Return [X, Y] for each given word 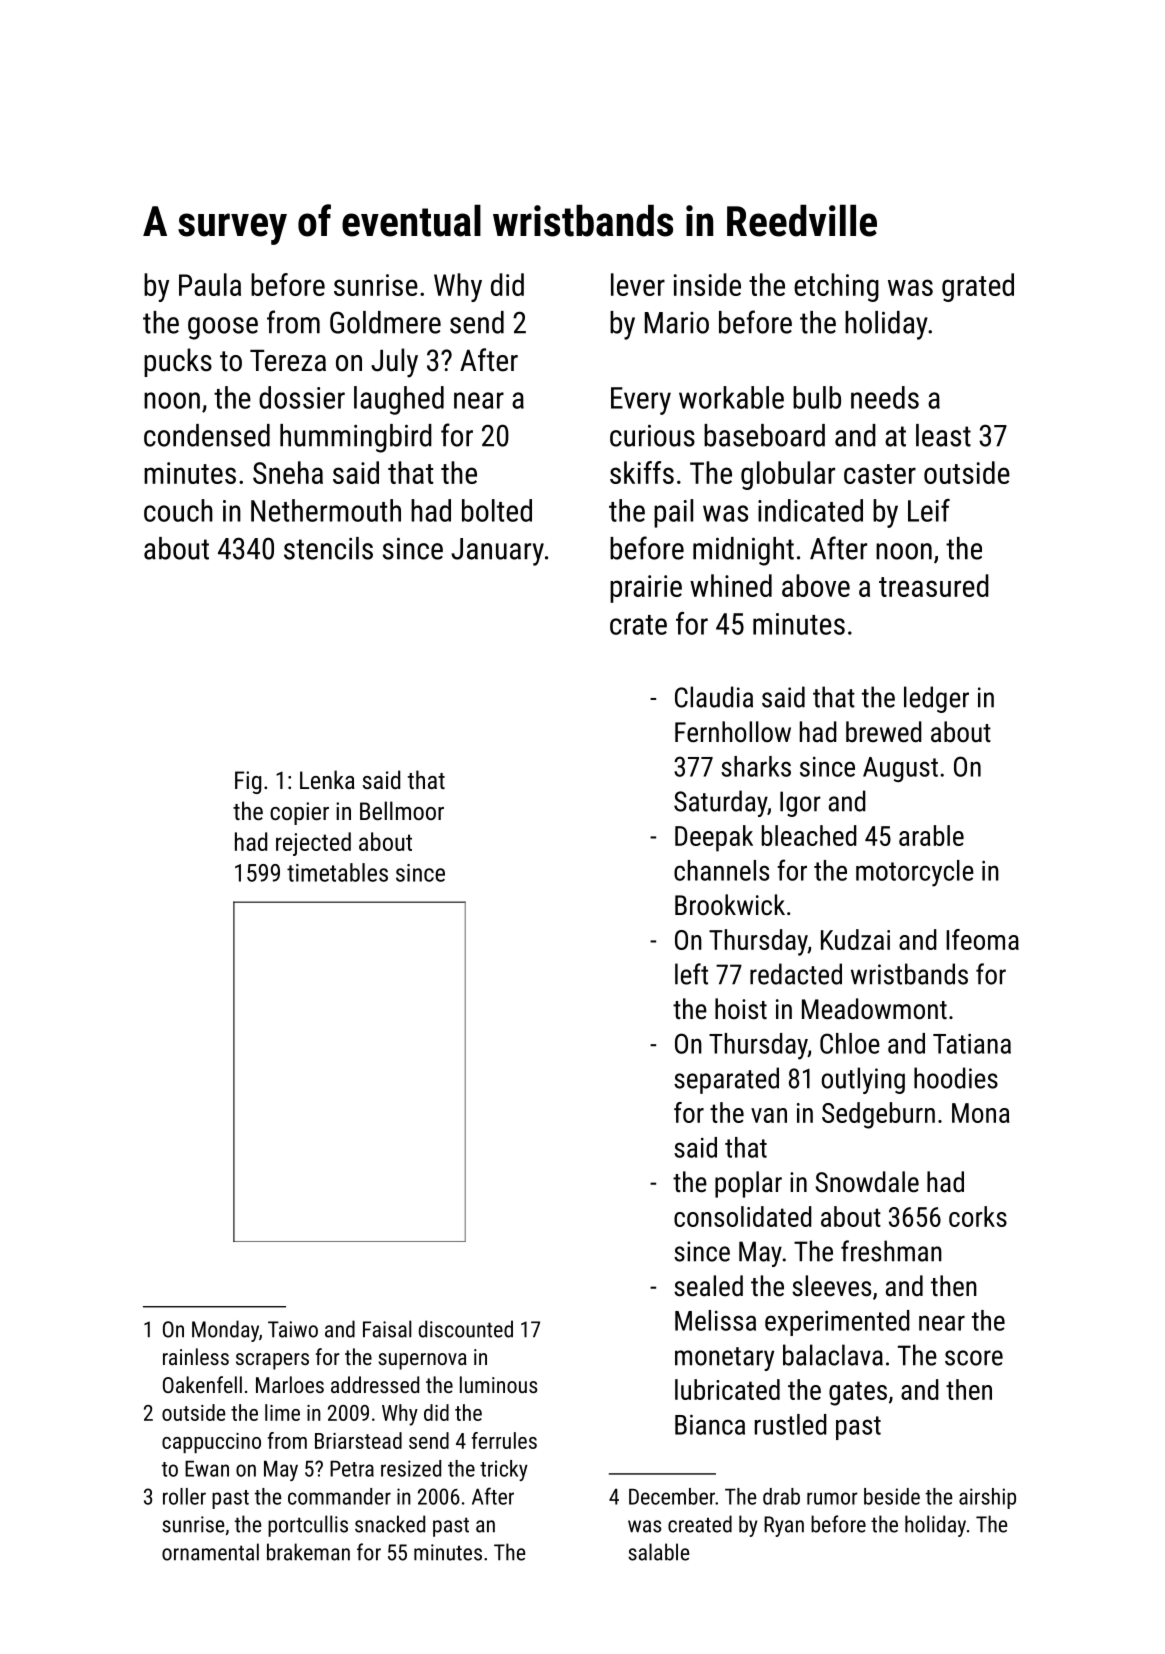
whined [731, 585]
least [943, 435]
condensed [207, 435]
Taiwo [293, 1329]
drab [781, 1496]
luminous [498, 1384]
